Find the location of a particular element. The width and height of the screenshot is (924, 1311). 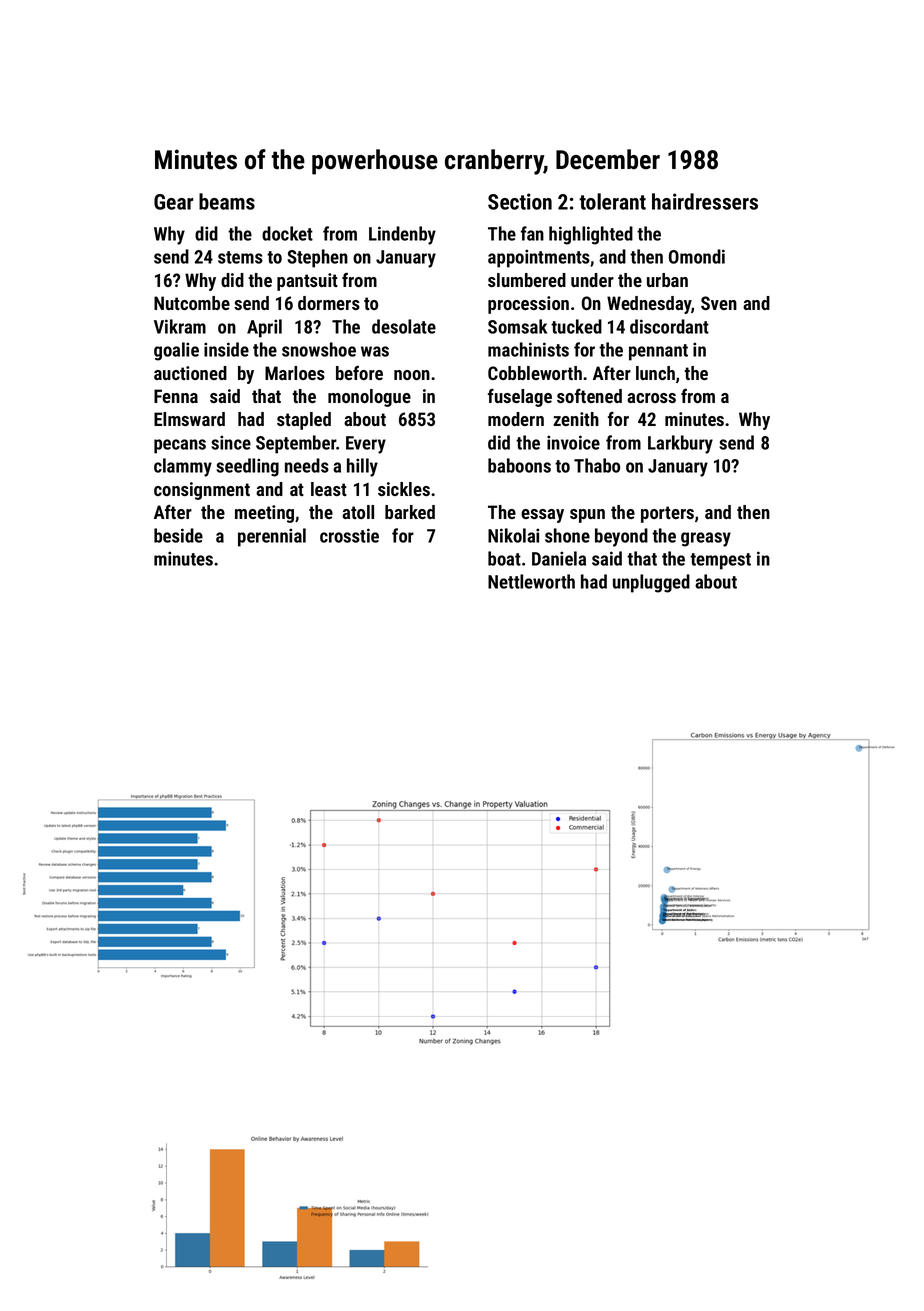

Section is located at coordinates (520, 201).
